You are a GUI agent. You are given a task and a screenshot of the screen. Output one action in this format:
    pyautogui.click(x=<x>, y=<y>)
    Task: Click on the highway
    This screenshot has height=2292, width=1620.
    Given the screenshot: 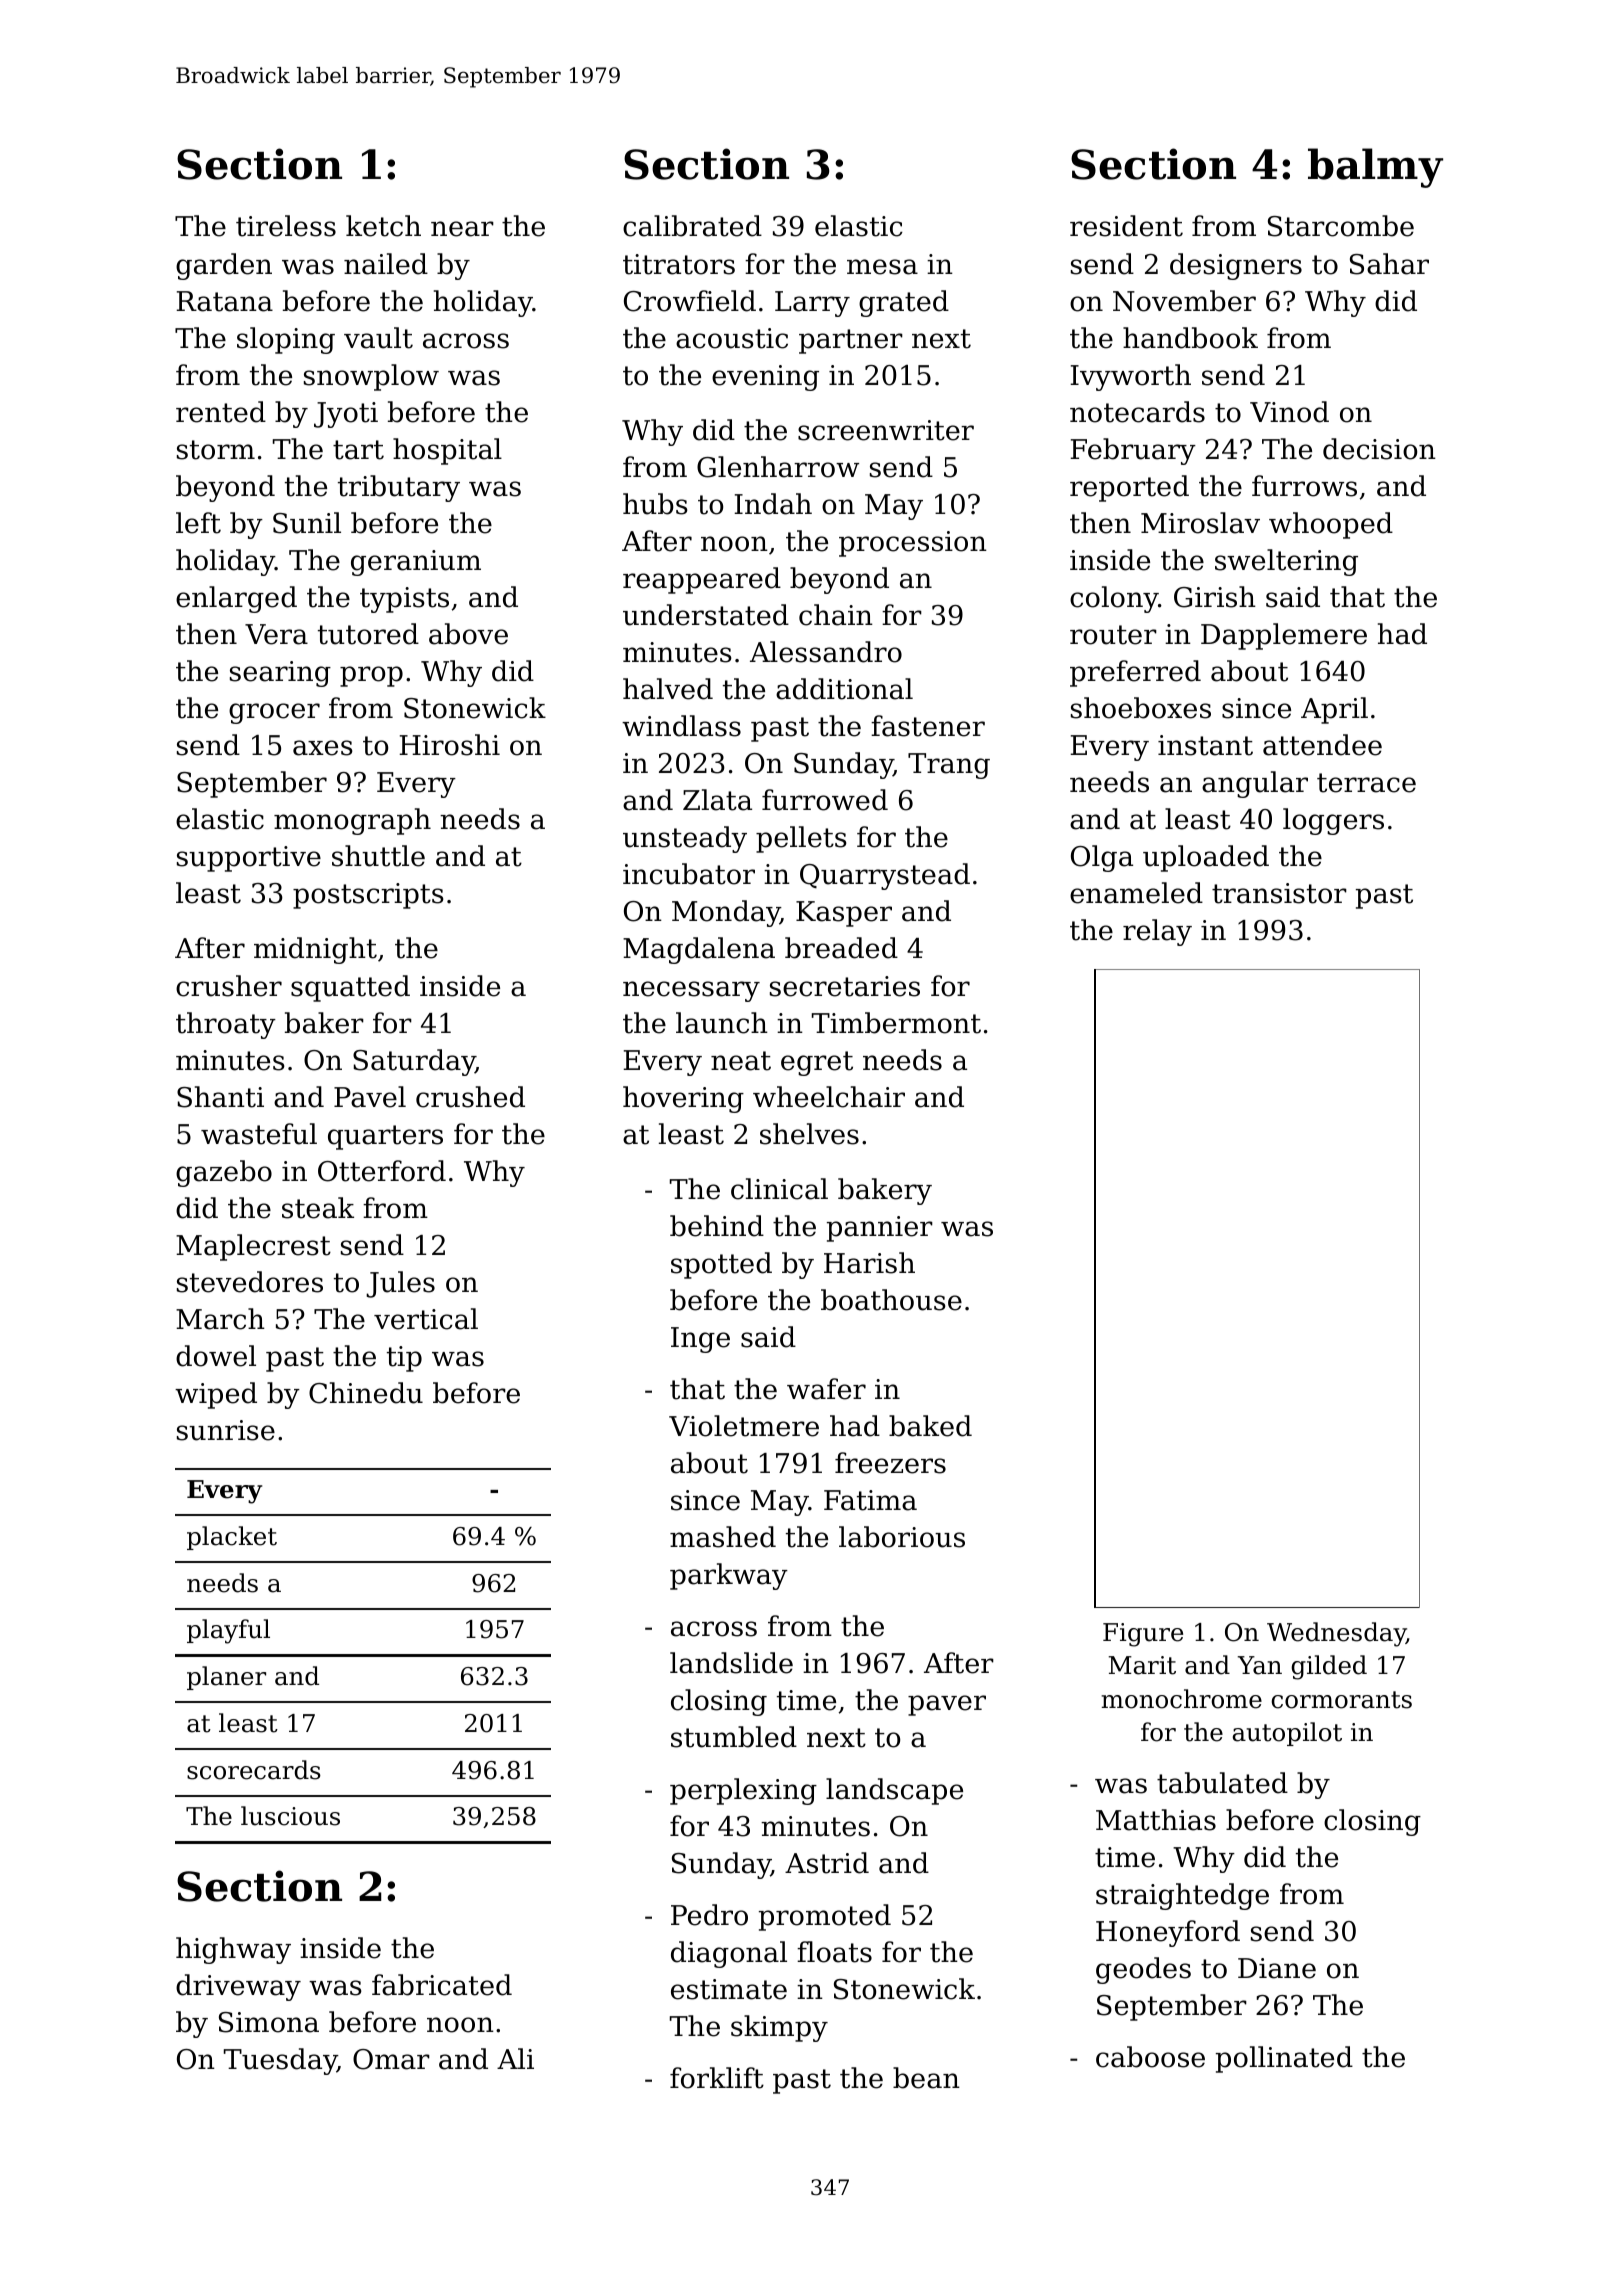 What is the action you would take?
    pyautogui.click(x=233, y=1950)
